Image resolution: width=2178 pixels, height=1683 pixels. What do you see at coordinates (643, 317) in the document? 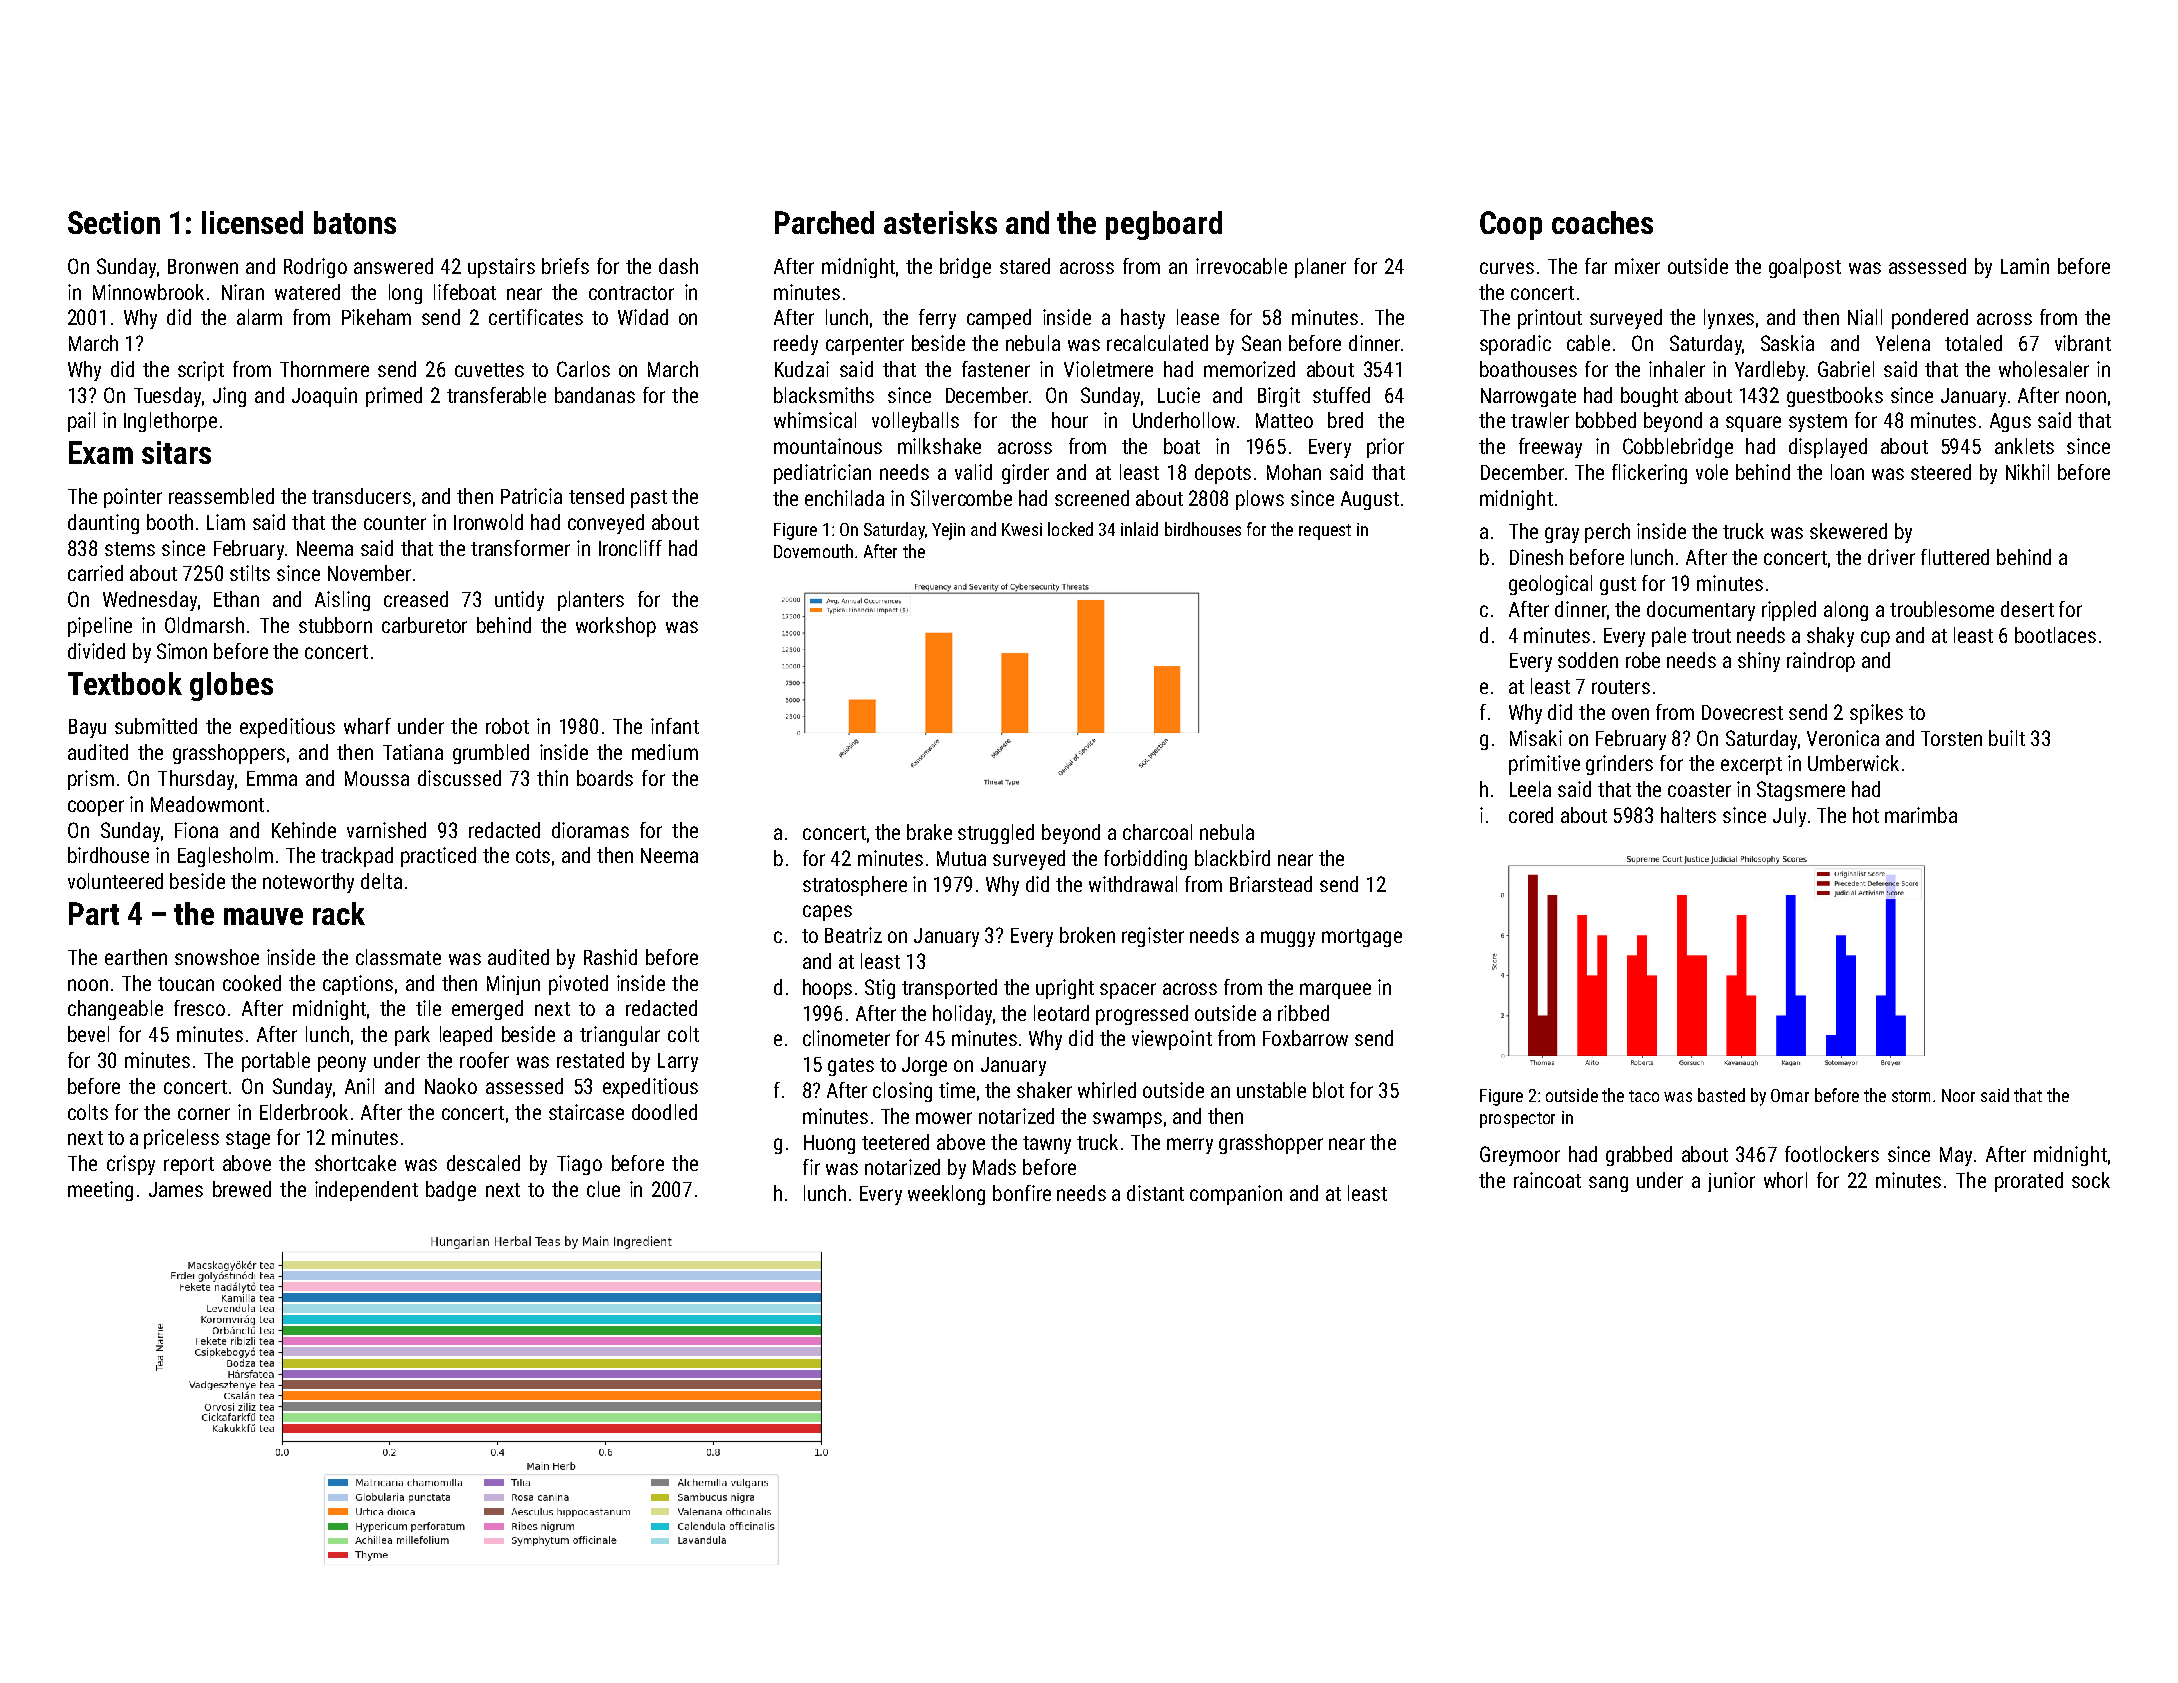
I see `Widad` at bounding box center [643, 317].
